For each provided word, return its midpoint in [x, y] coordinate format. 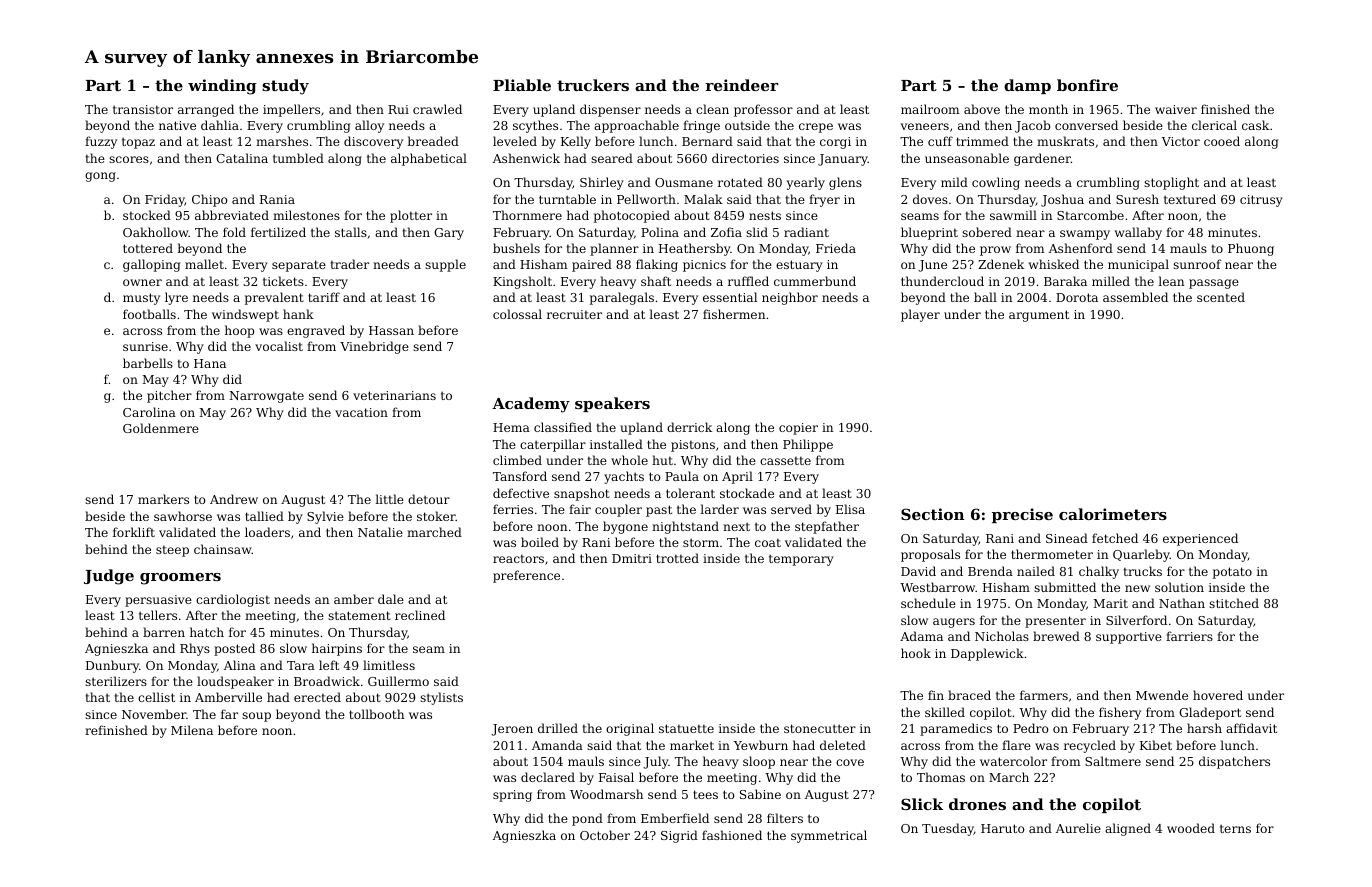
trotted [677, 558]
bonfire [1087, 85]
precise [1022, 515]
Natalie [380, 532]
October [605, 835]
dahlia [220, 125]
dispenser [610, 110]
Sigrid [679, 836]
